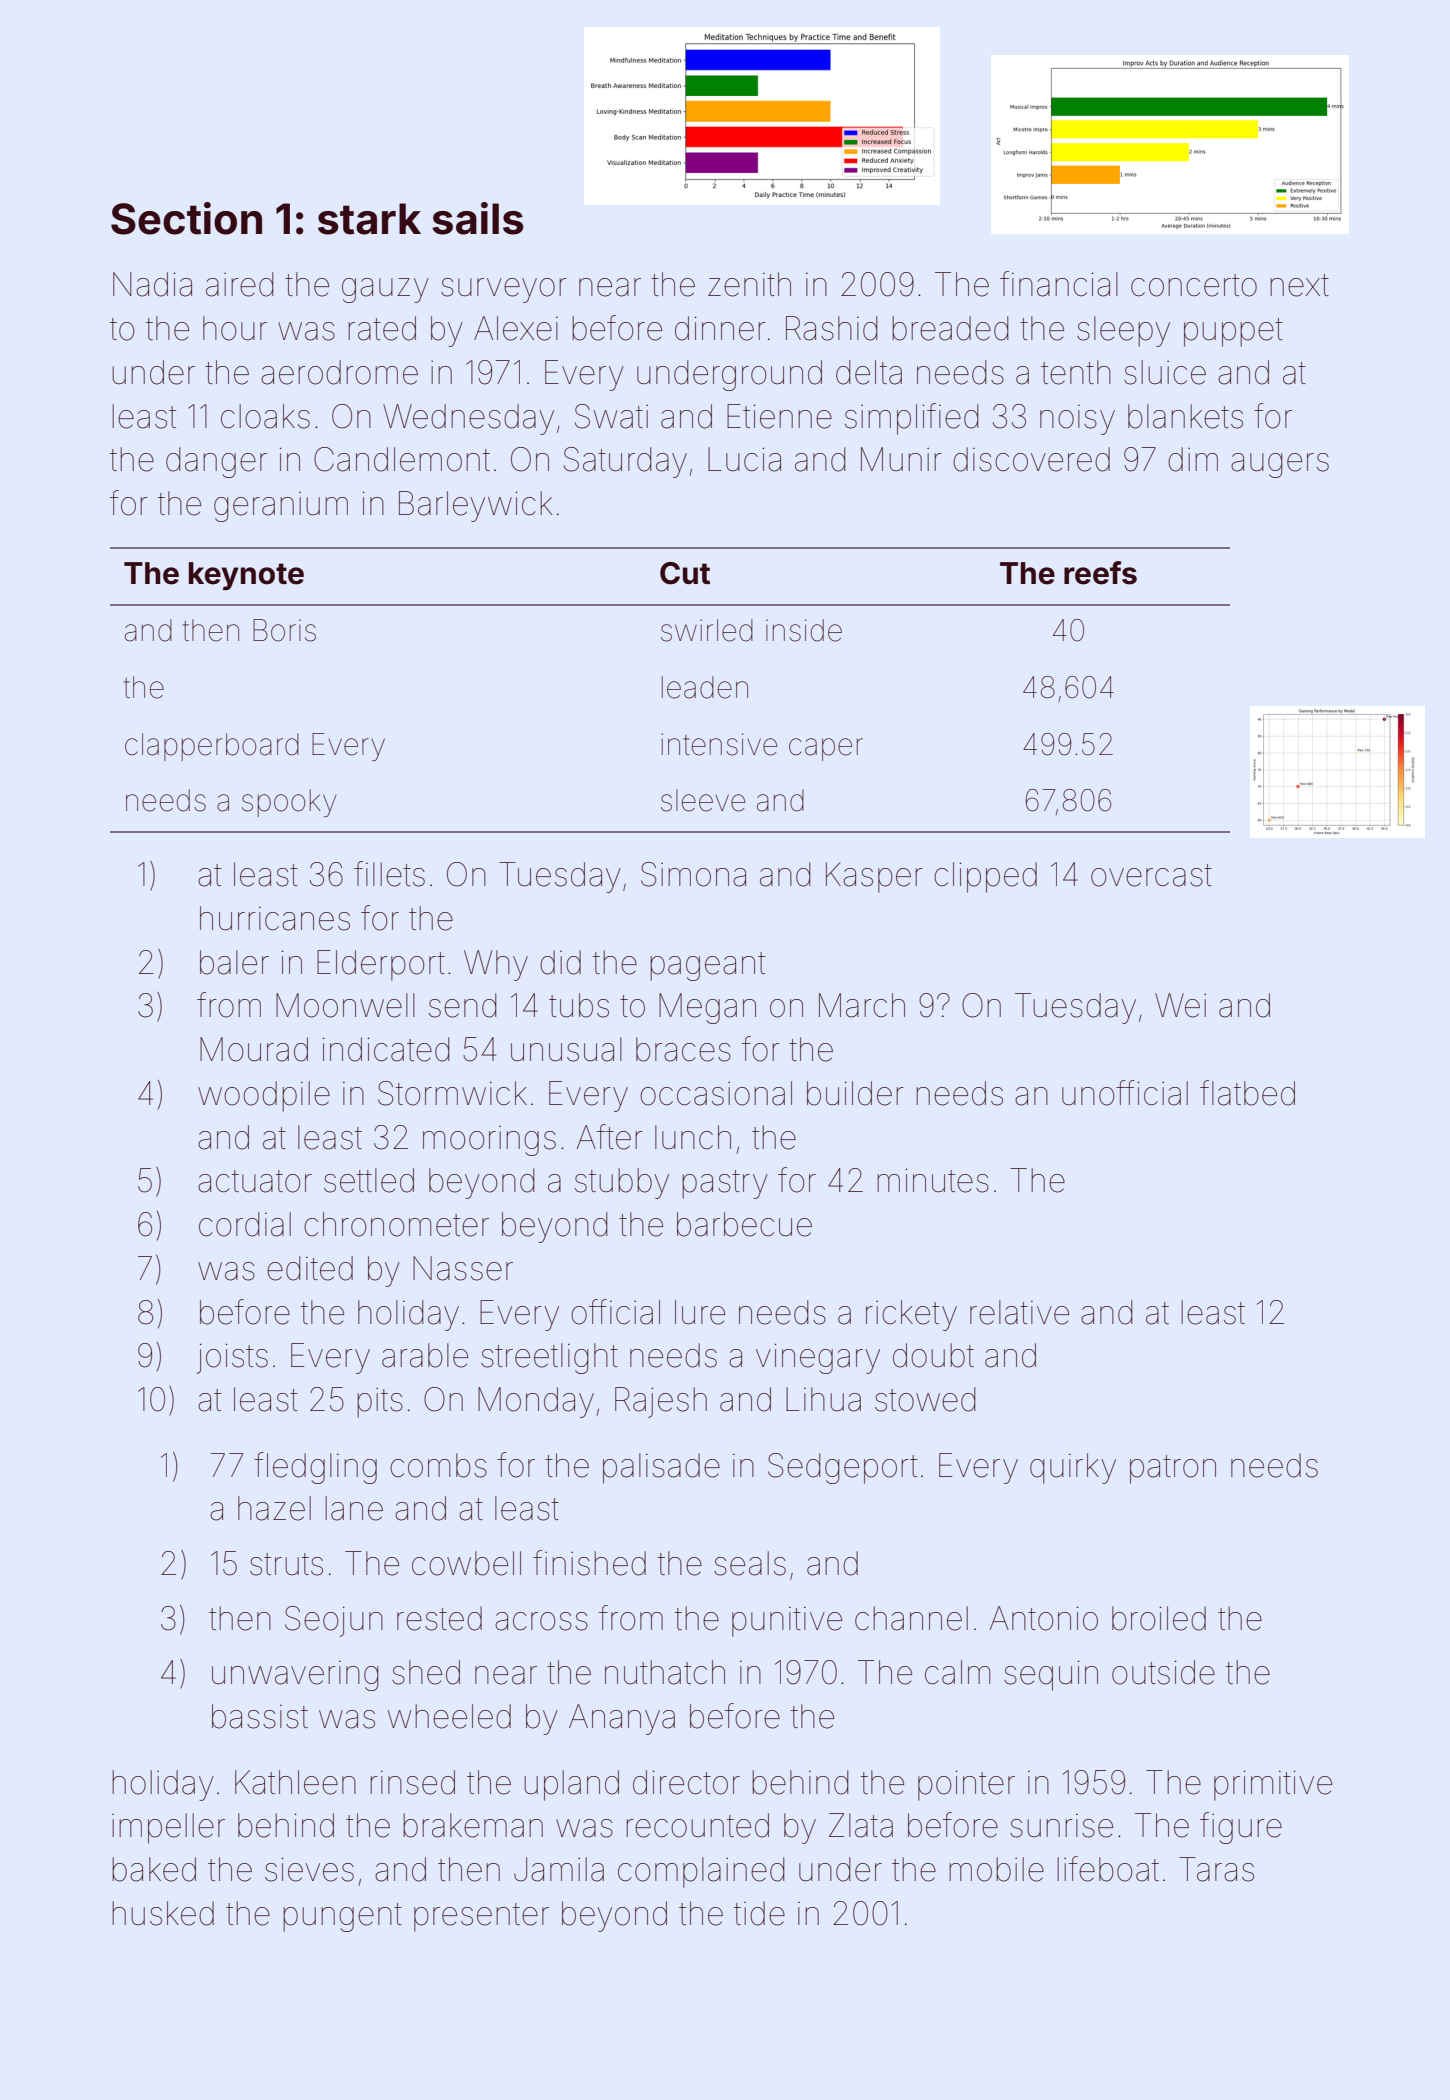  I want to click on sunrise, so click(1061, 1826).
